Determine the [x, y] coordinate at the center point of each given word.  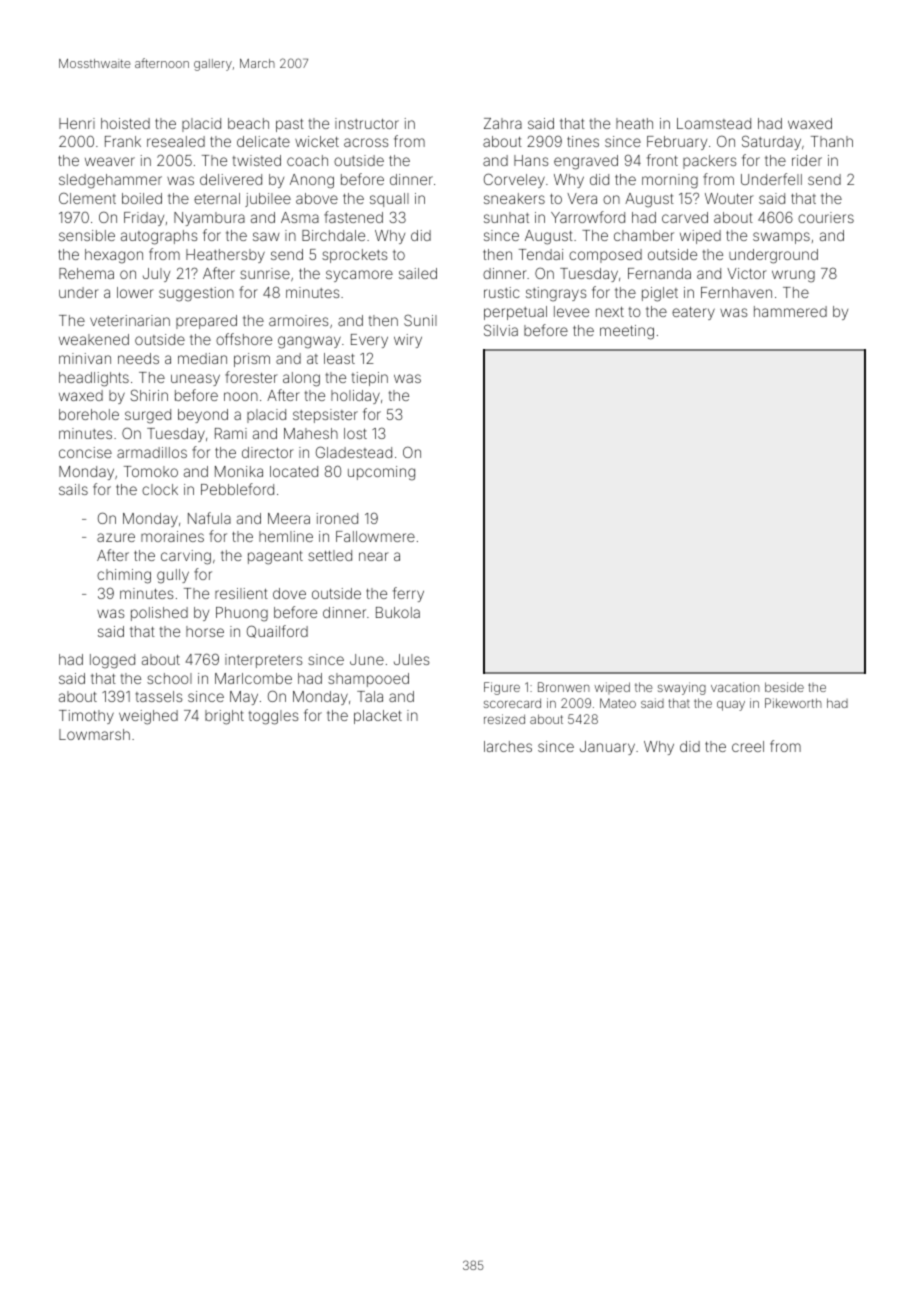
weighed [148, 717]
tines [583, 141]
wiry [408, 341]
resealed [176, 141]
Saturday [771, 142]
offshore [244, 339]
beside [784, 687]
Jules [412, 659]
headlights [94, 379]
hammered [790, 311]
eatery [693, 313]
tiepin [370, 379]
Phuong [242, 614]
